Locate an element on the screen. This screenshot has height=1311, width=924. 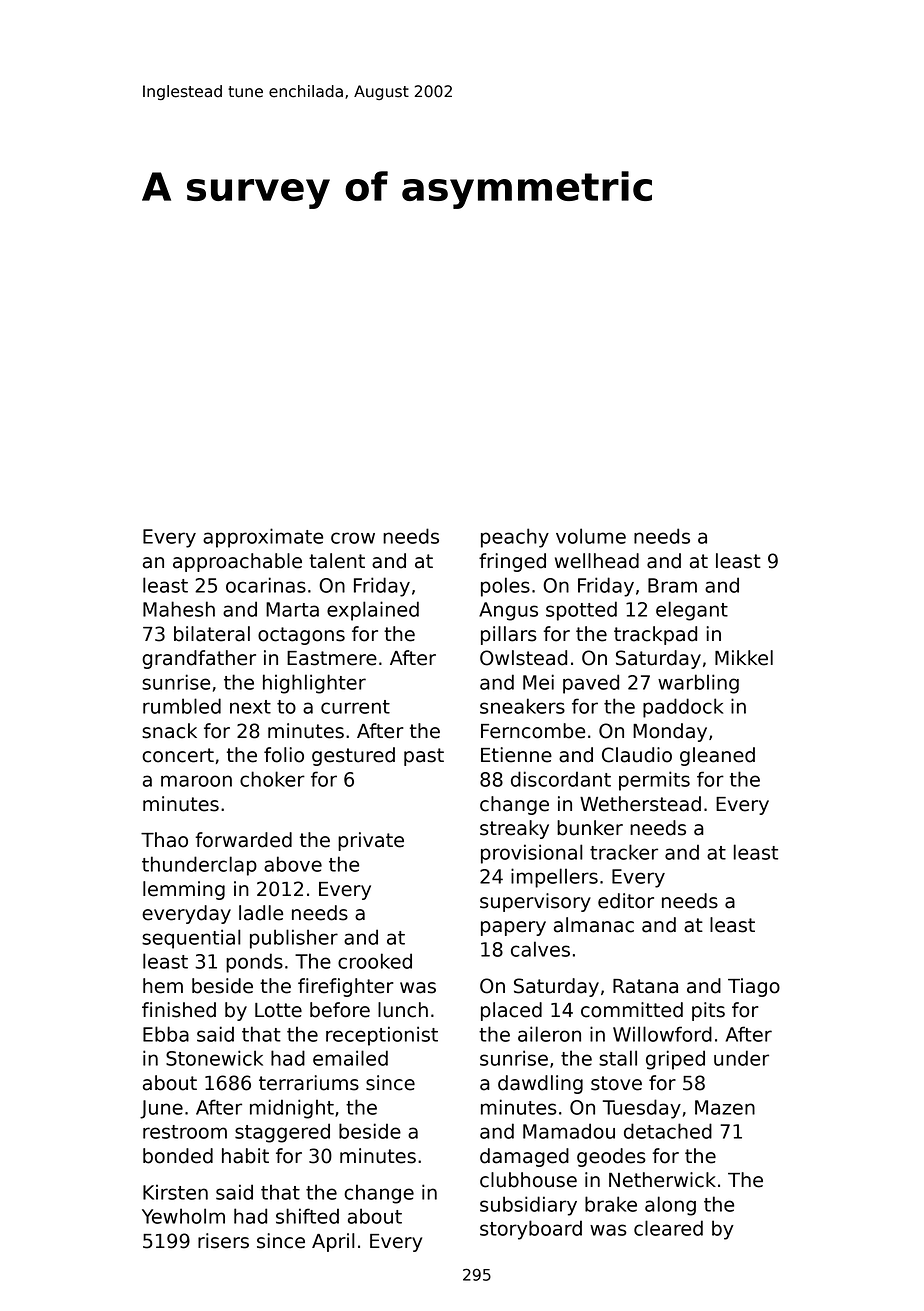
lunch is located at coordinates (403, 1010).
